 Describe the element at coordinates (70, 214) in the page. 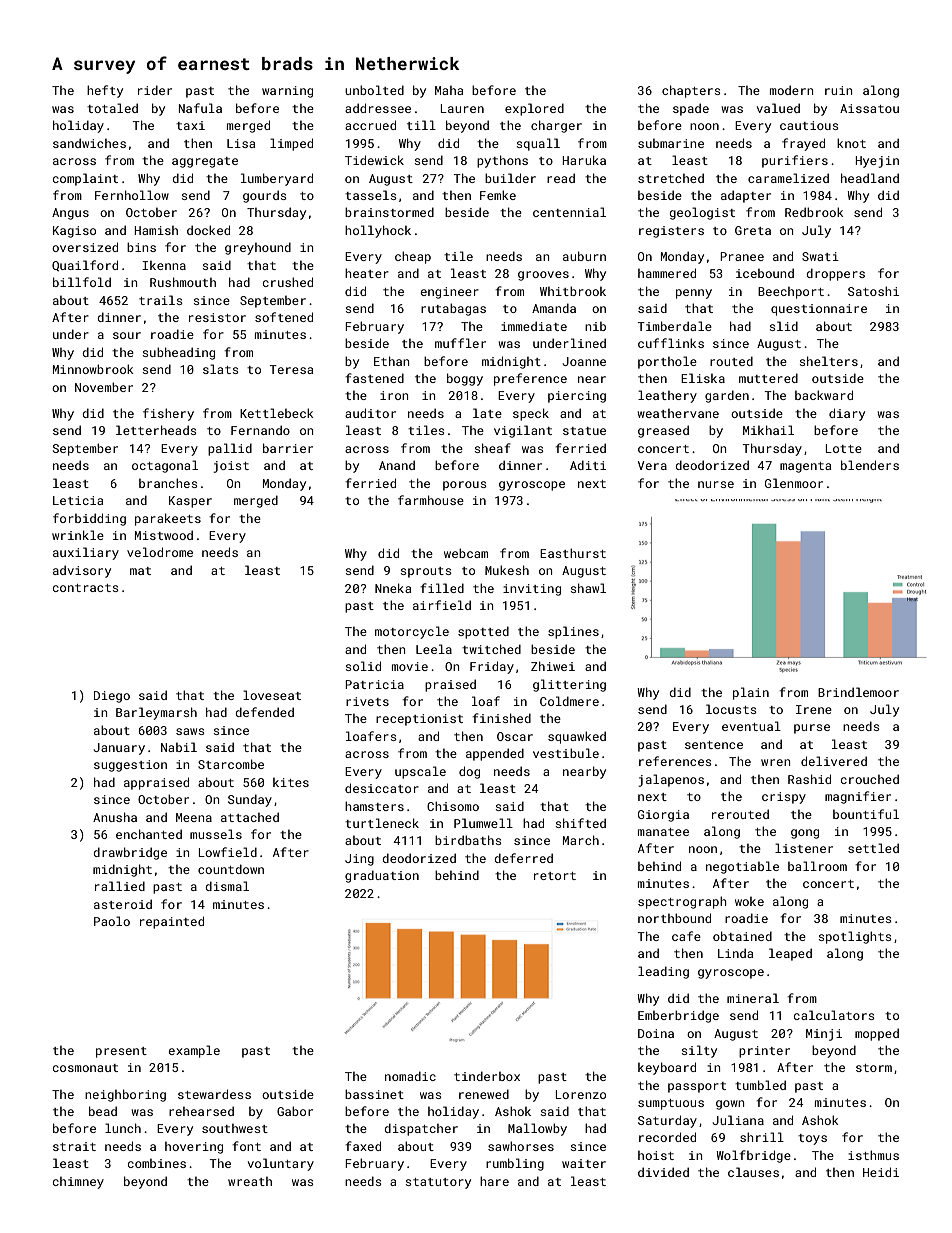

I see `Angus` at that location.
